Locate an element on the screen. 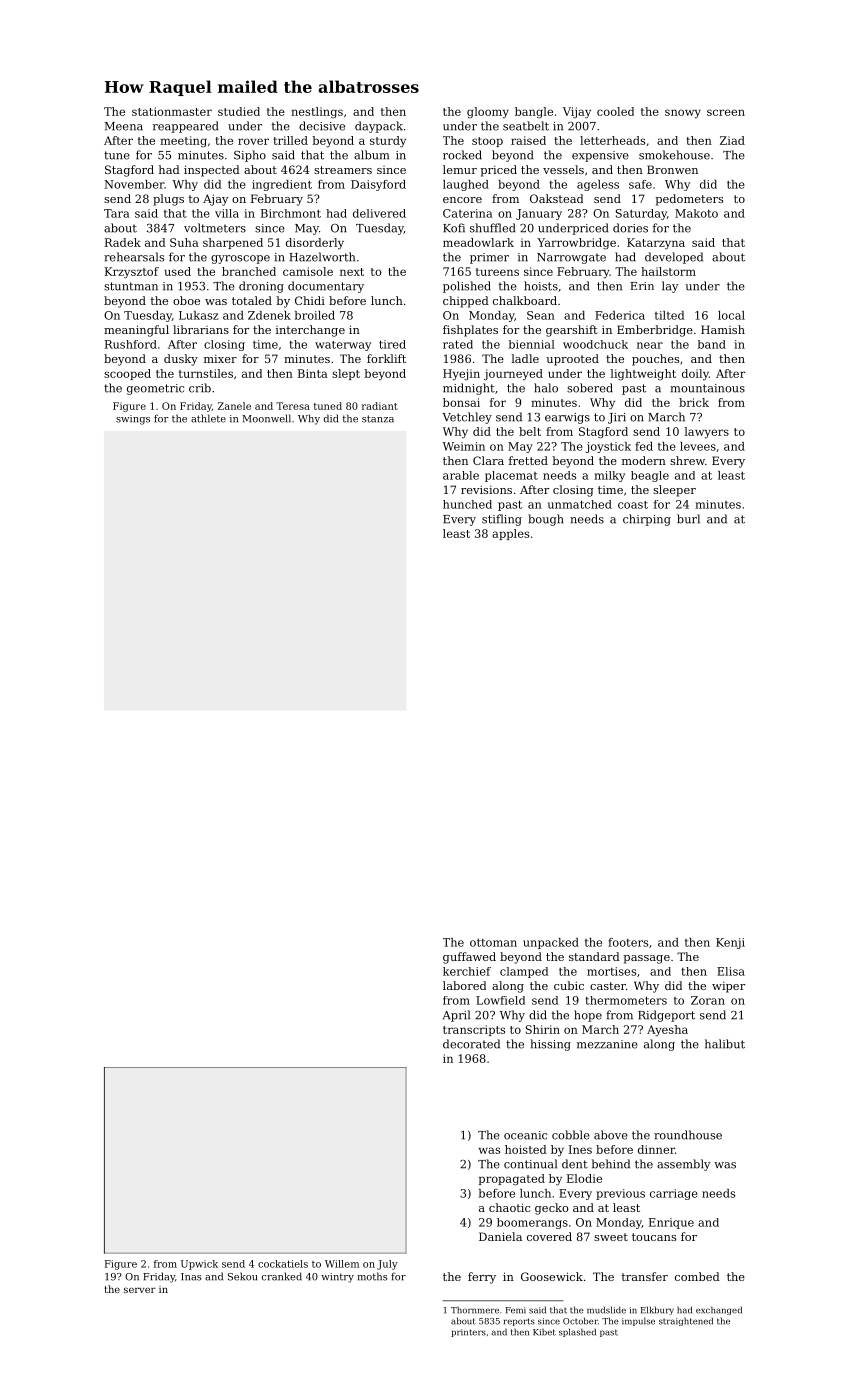 The width and height of the screenshot is (849, 1400). snowy is located at coordinates (683, 113).
